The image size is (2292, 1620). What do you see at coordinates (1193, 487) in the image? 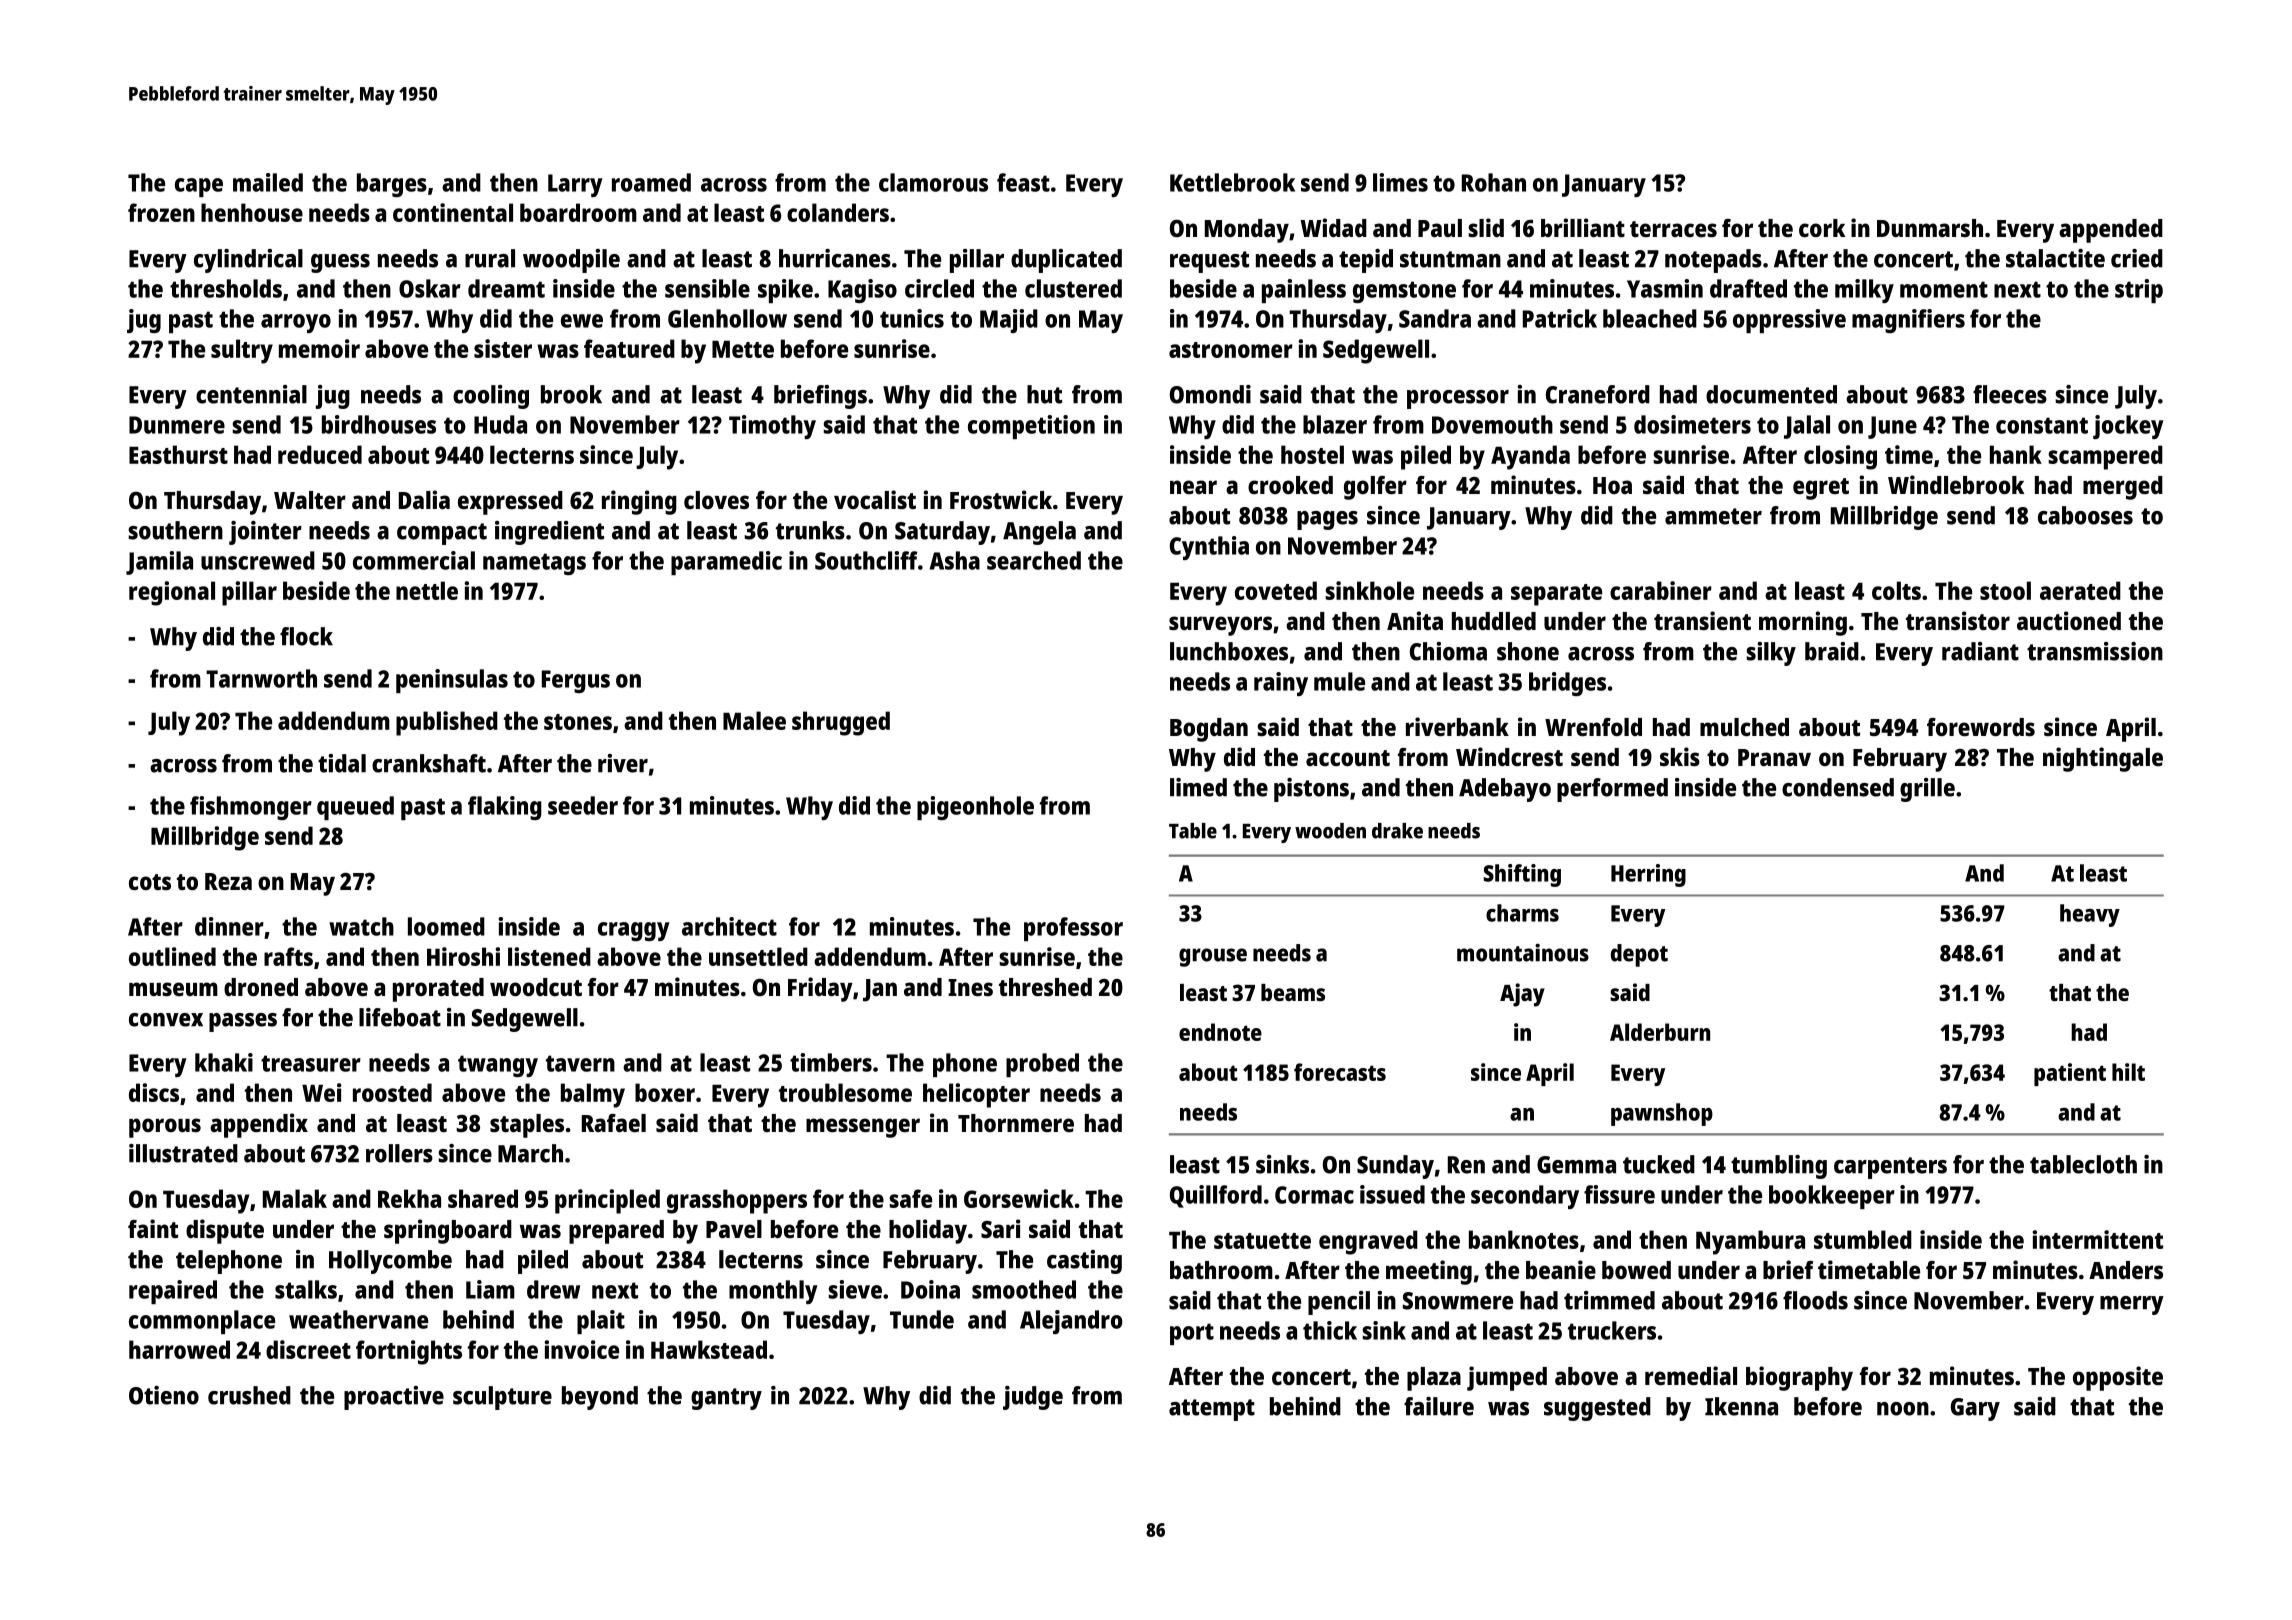
I see `near` at bounding box center [1193, 487].
